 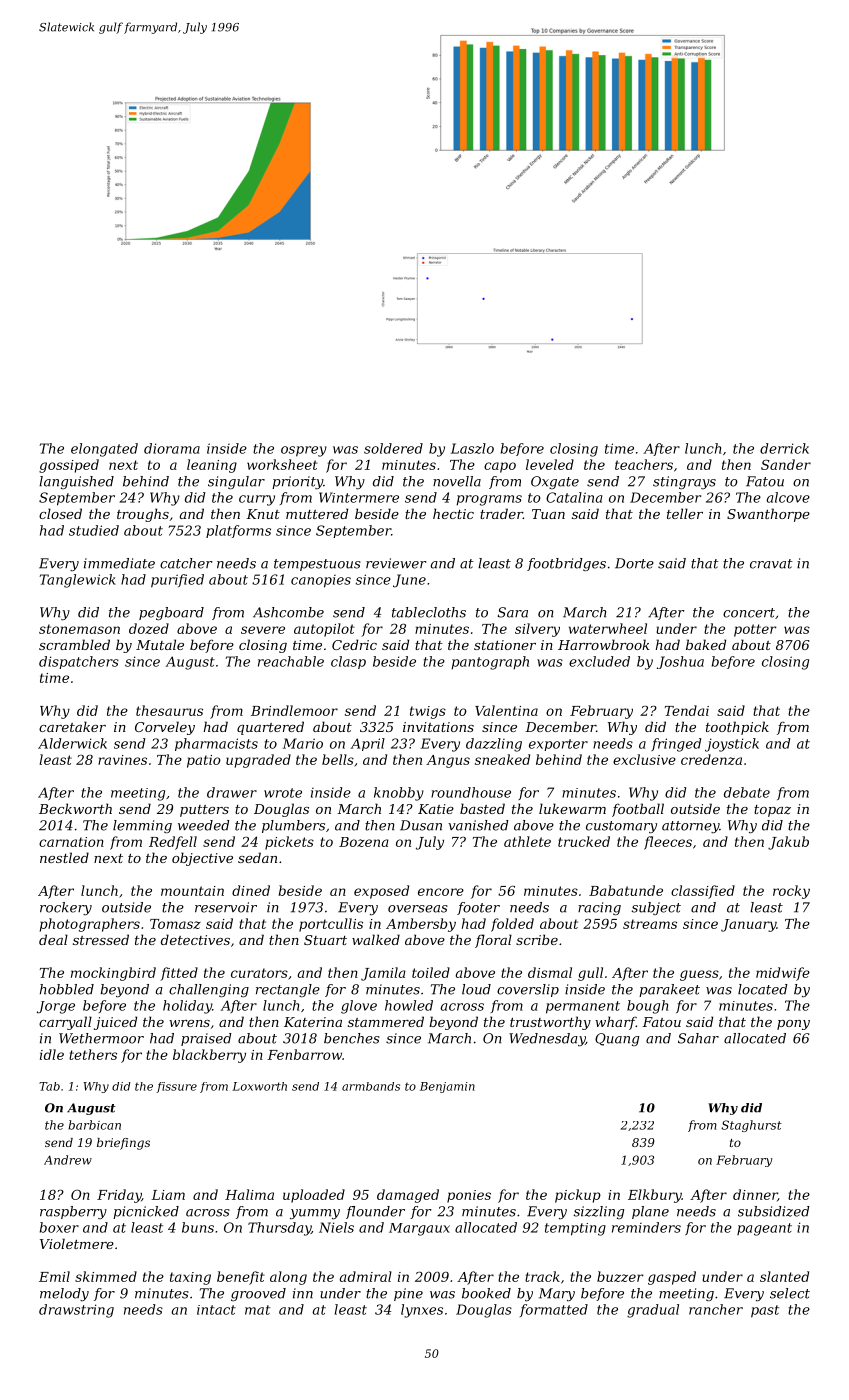 What do you see at coordinates (77, 581) in the screenshot?
I see `Tanglewick` at bounding box center [77, 581].
